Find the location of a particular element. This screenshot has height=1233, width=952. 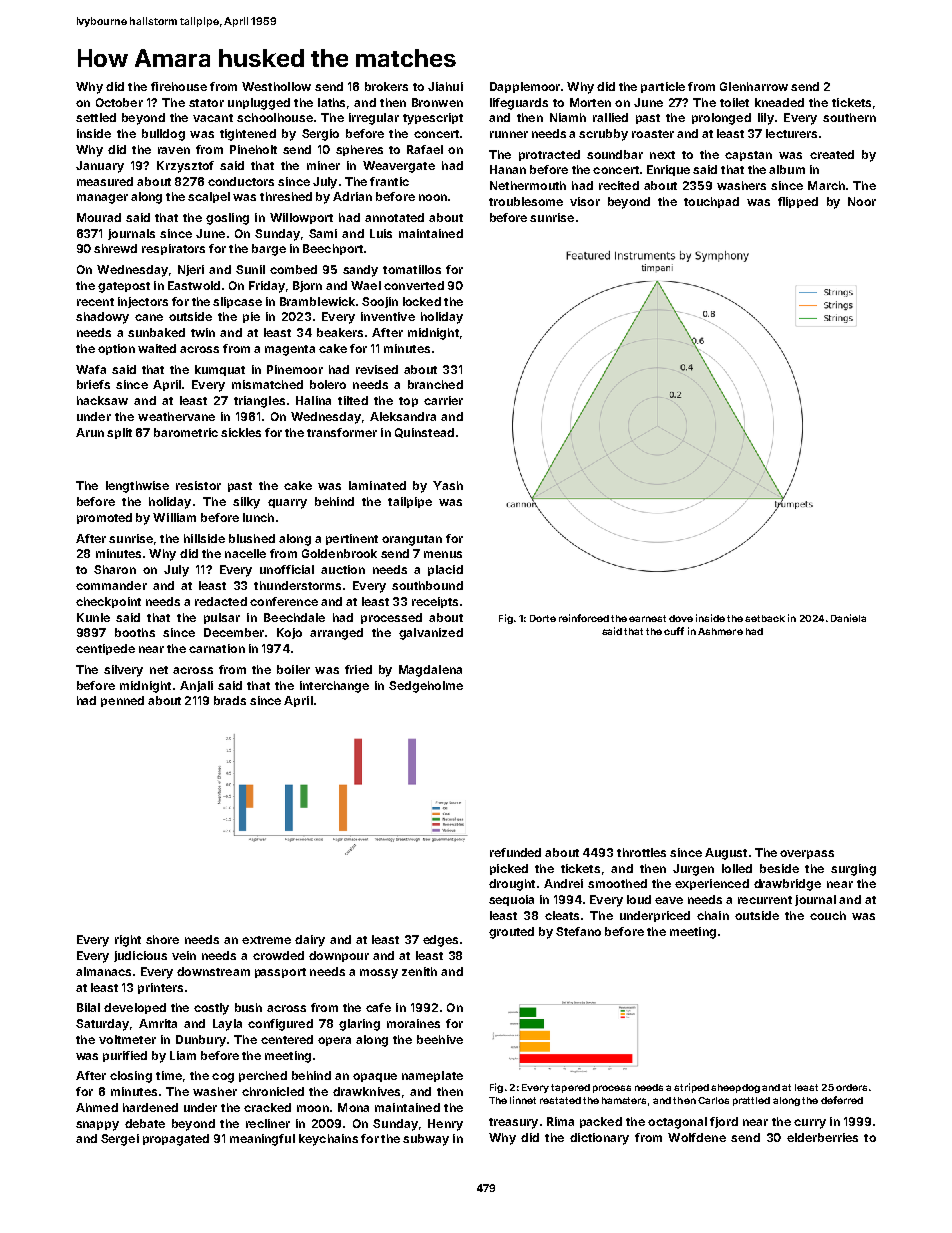

throttles is located at coordinates (641, 852).
